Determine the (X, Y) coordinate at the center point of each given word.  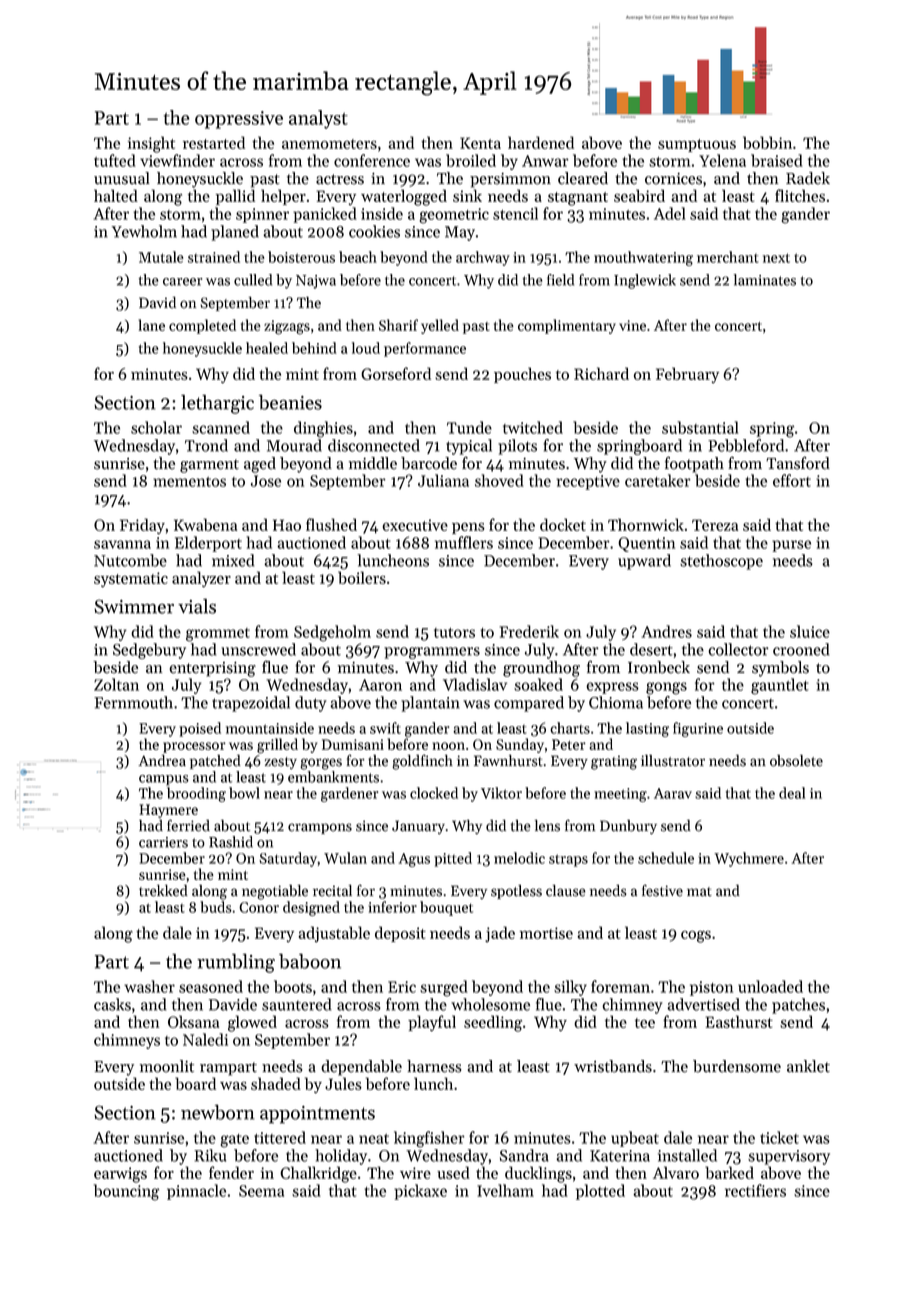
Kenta (480, 143)
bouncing (126, 1192)
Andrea (162, 760)
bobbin (767, 142)
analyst (318, 119)
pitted (453, 859)
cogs (696, 937)
